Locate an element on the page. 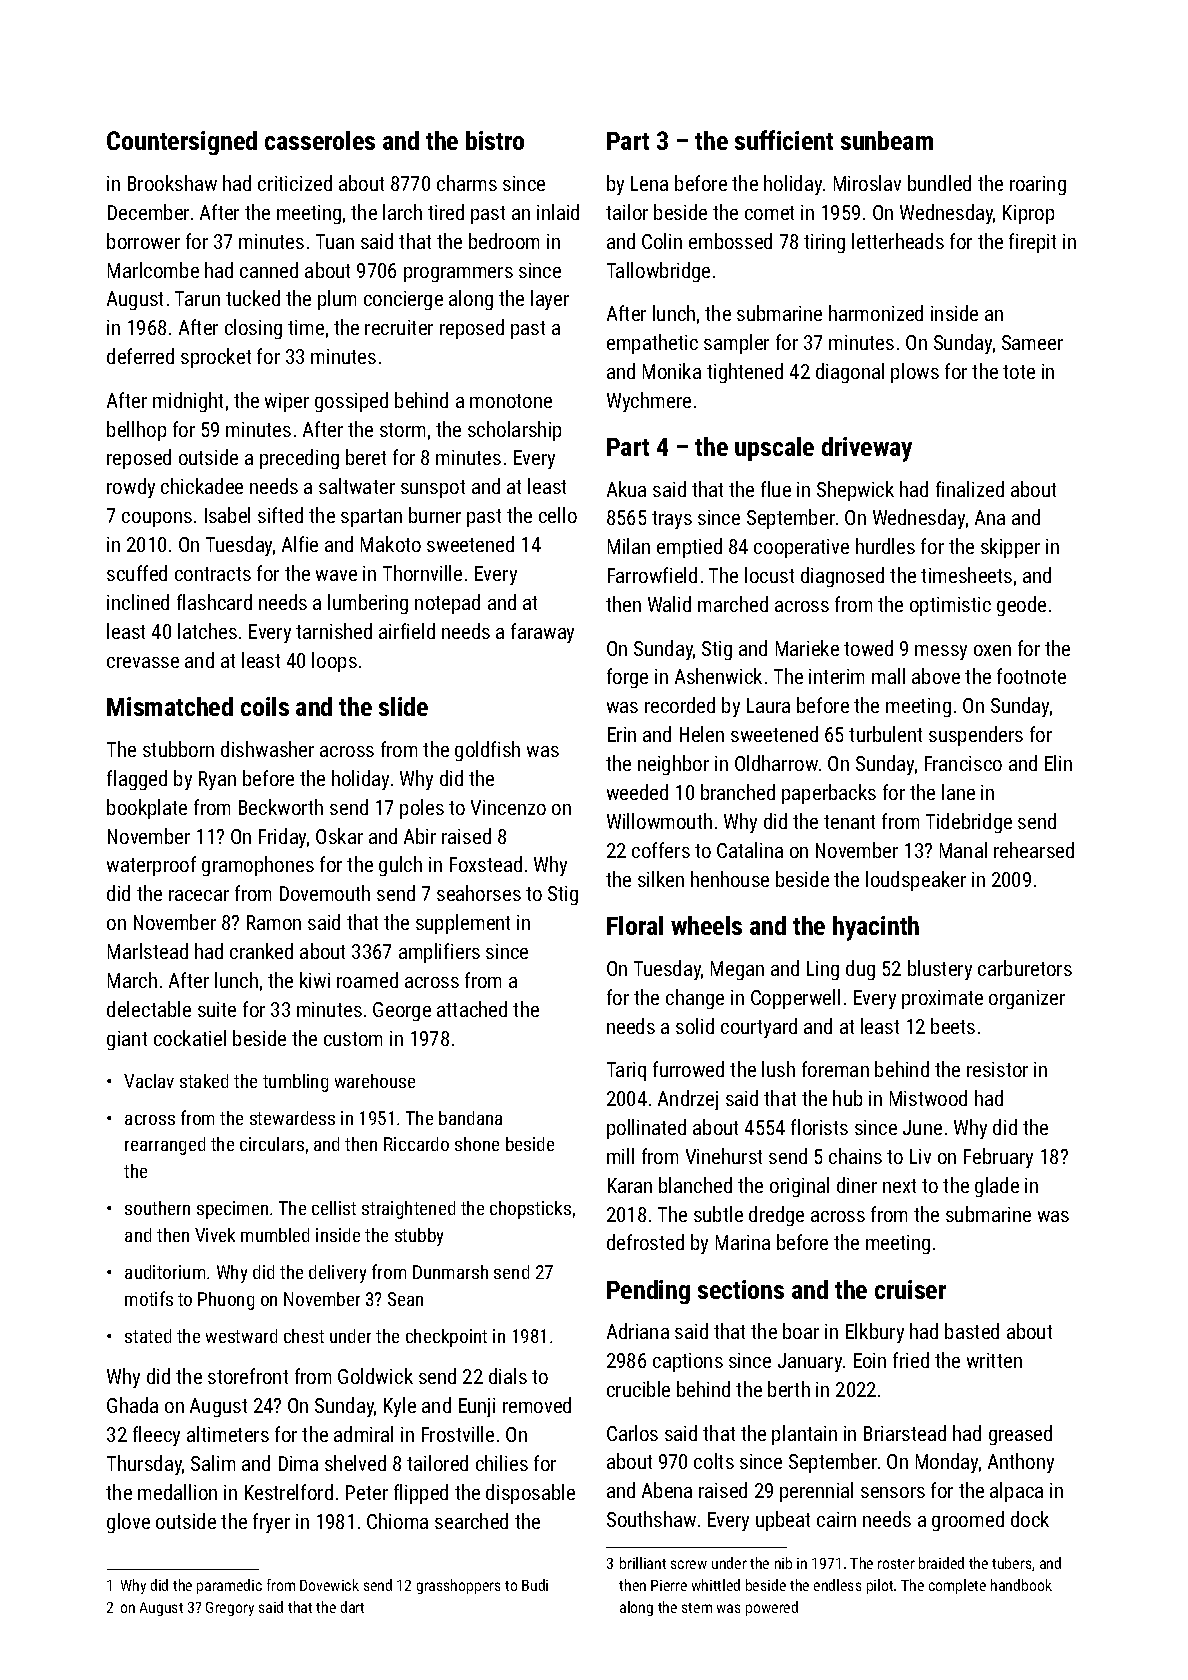  gramophones is located at coordinates (258, 866).
